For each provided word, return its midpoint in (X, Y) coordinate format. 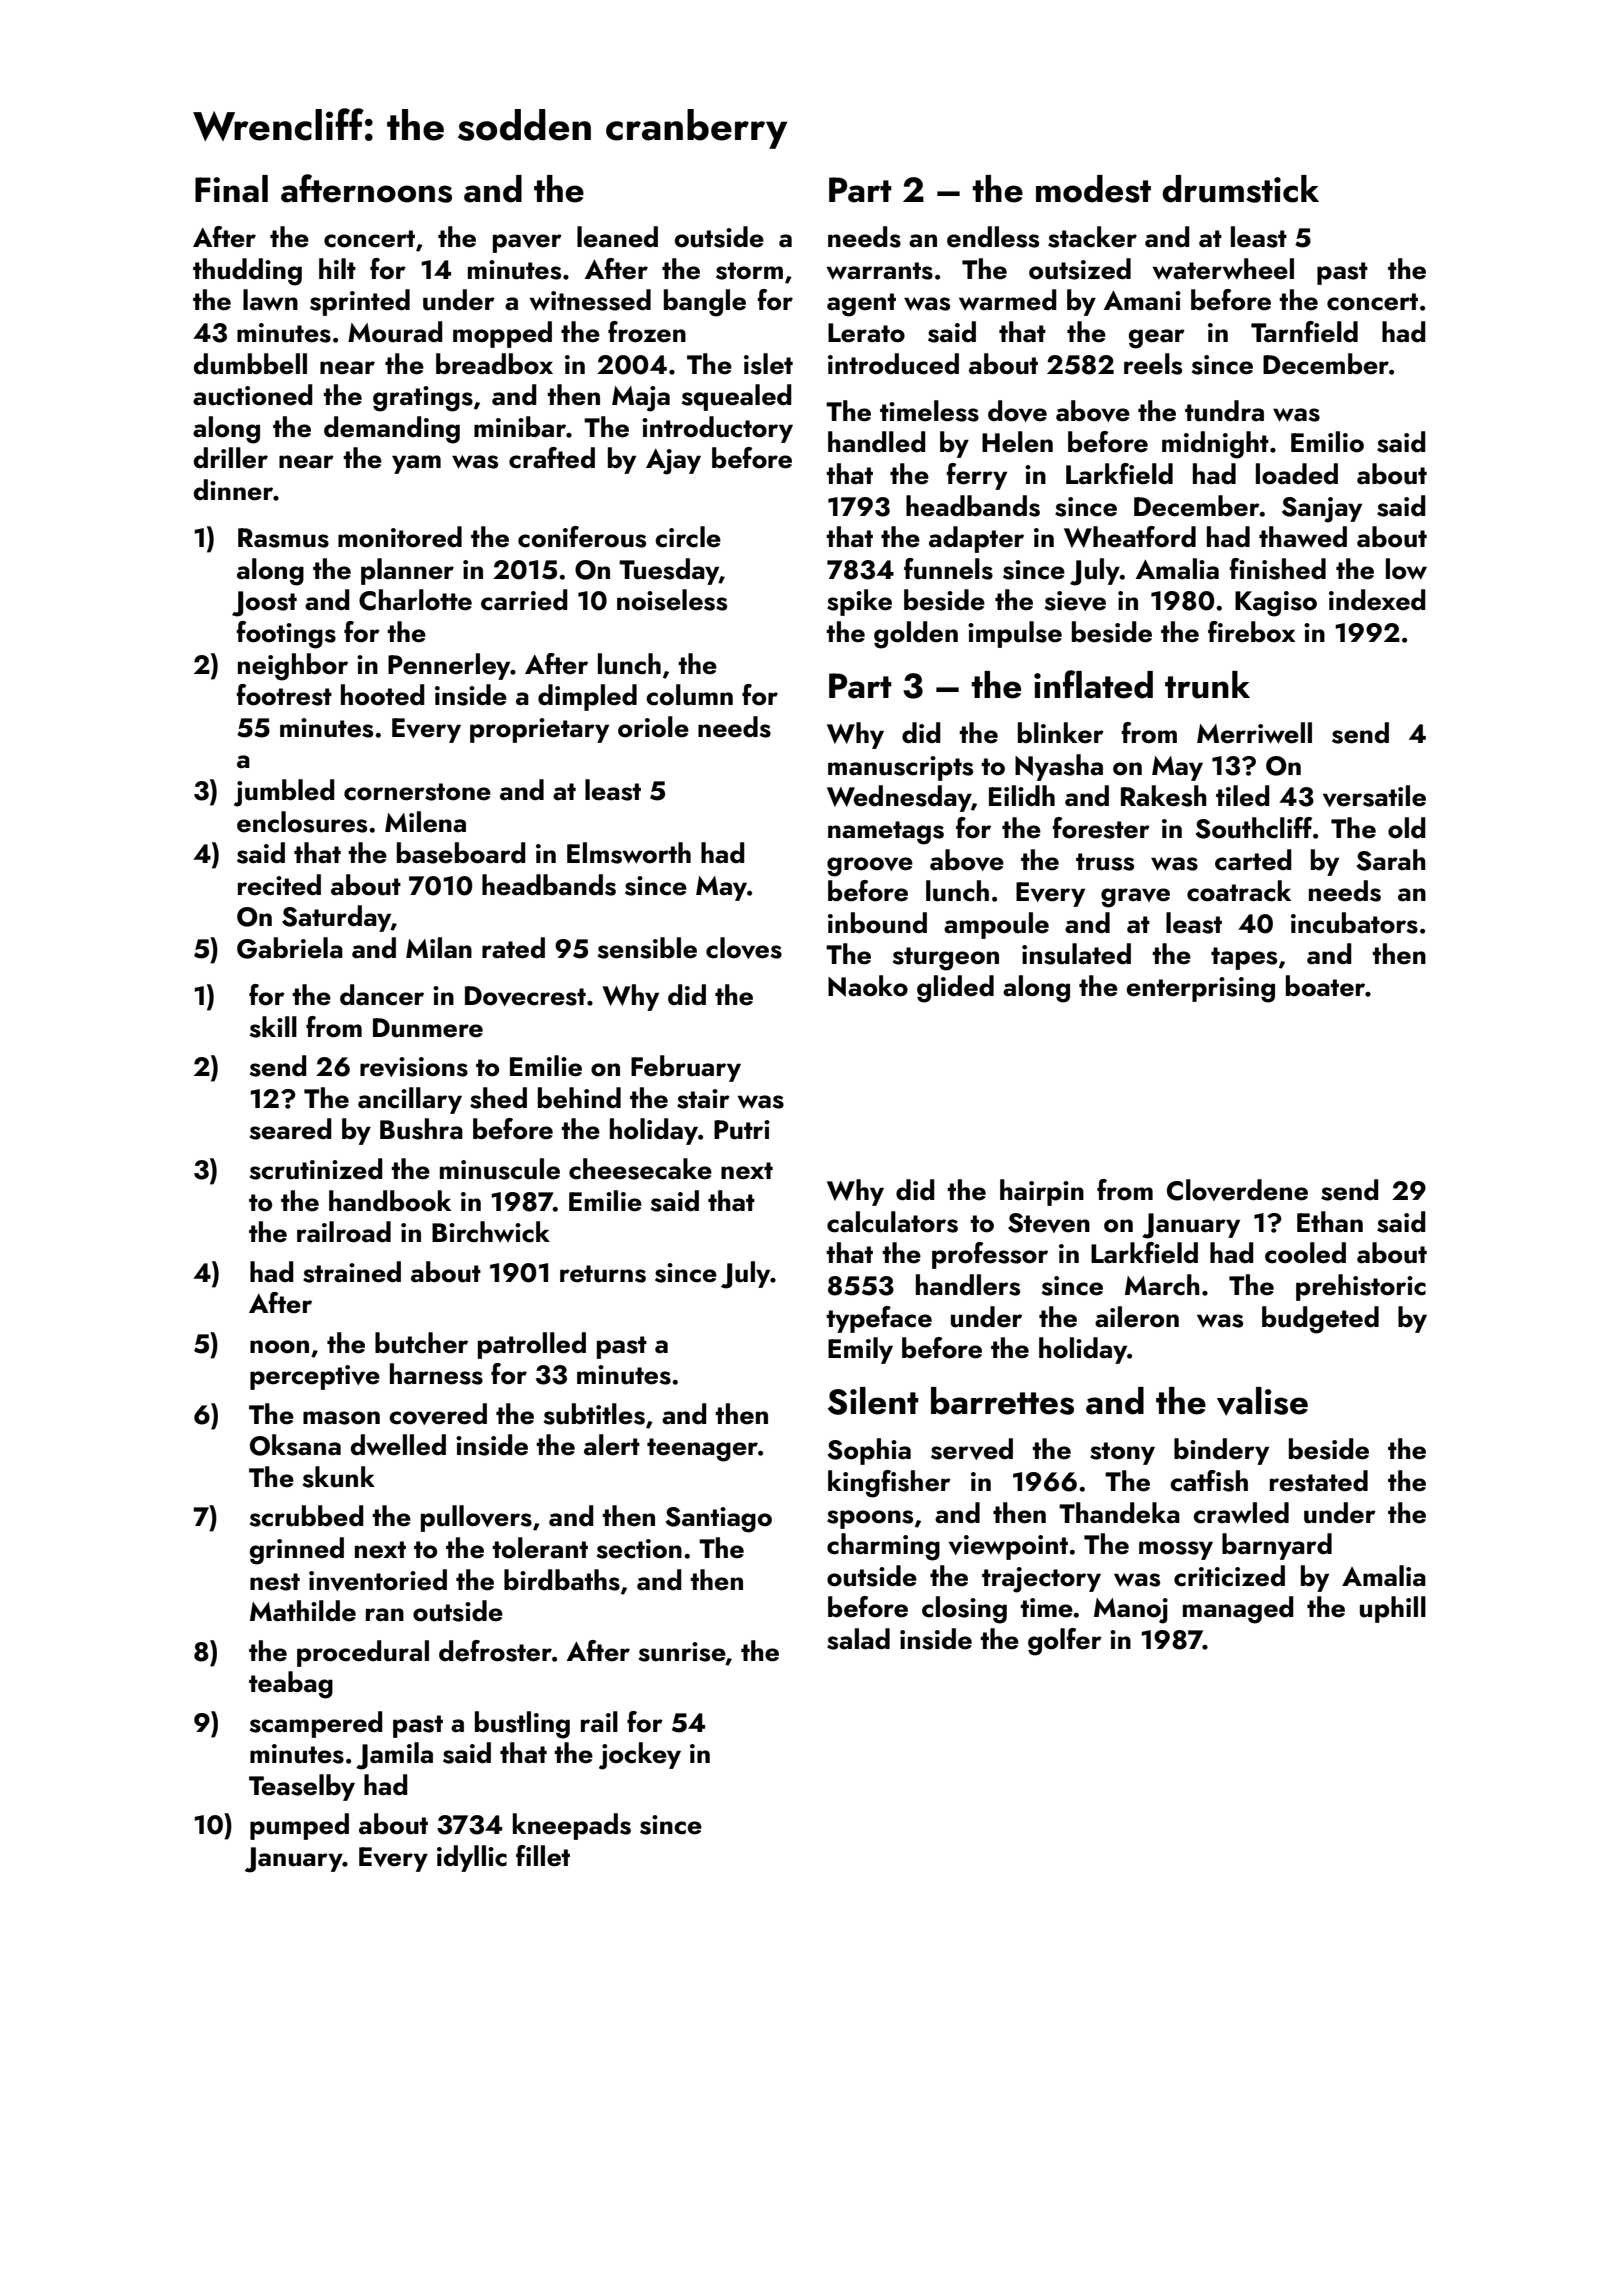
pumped (299, 1826)
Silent (873, 1401)
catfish (1209, 1481)
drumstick (1240, 189)
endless (993, 237)
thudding (247, 272)
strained (352, 1272)
